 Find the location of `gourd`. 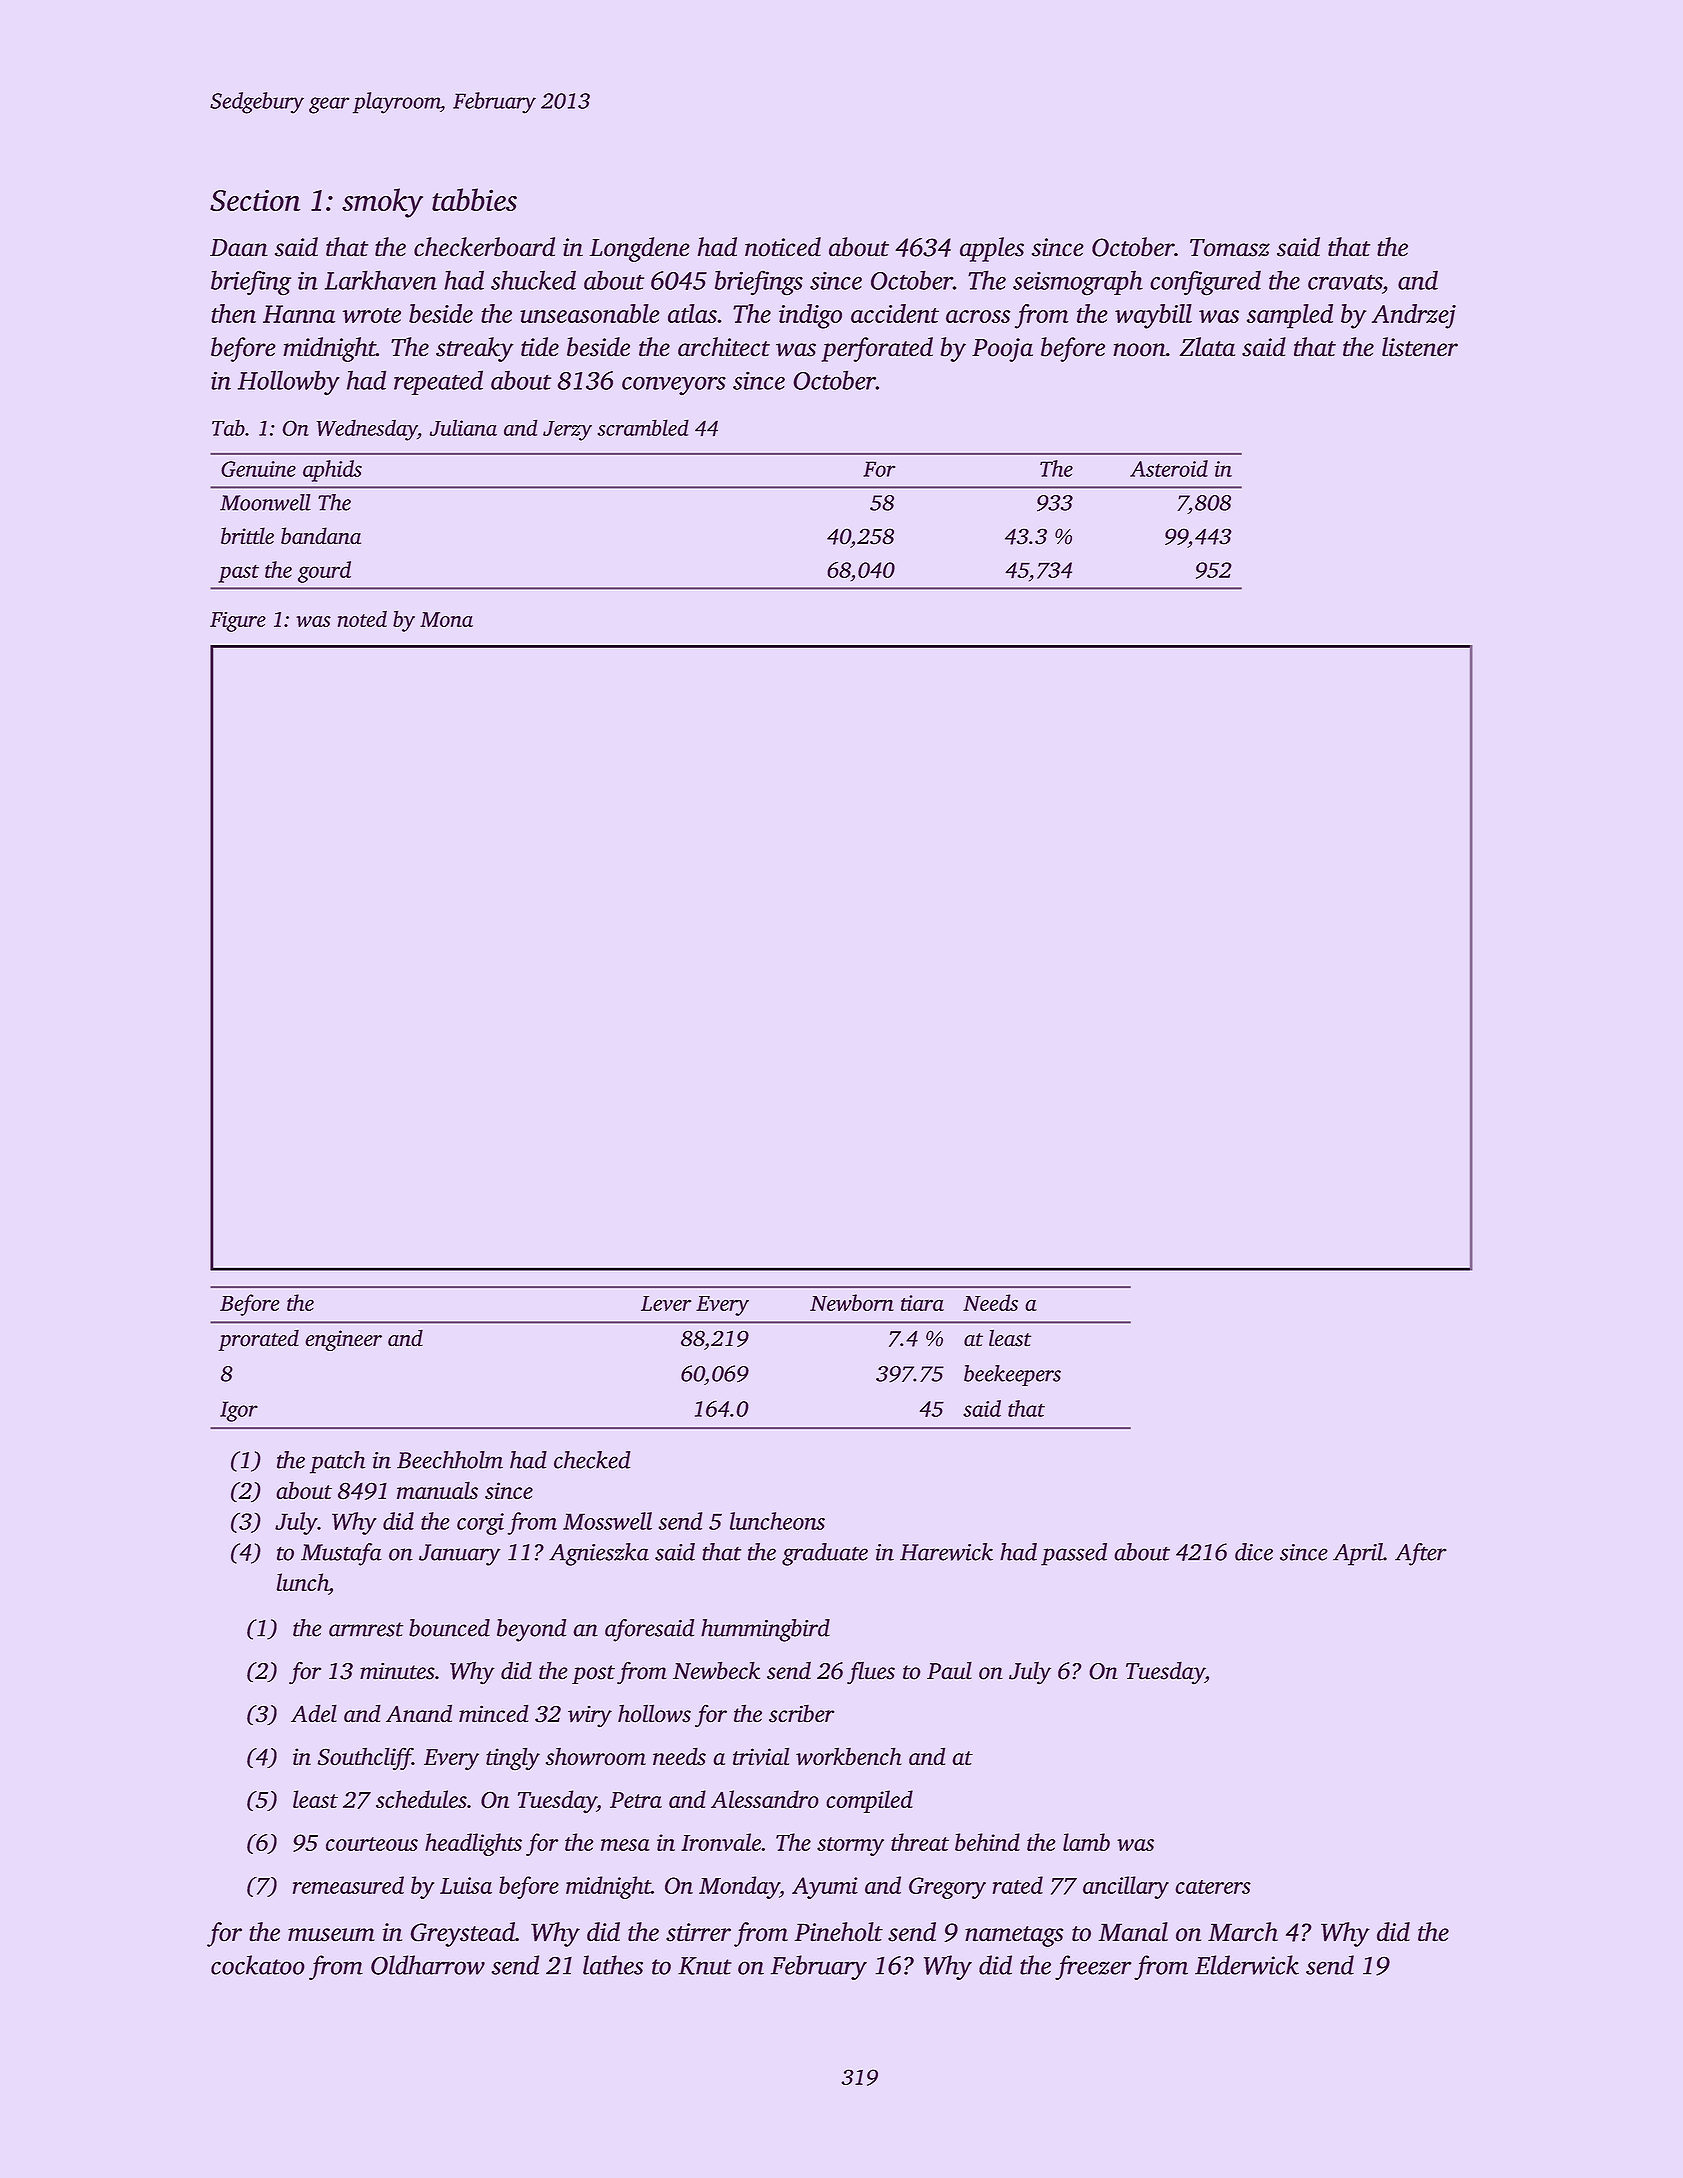

gourd is located at coordinates (324, 572).
